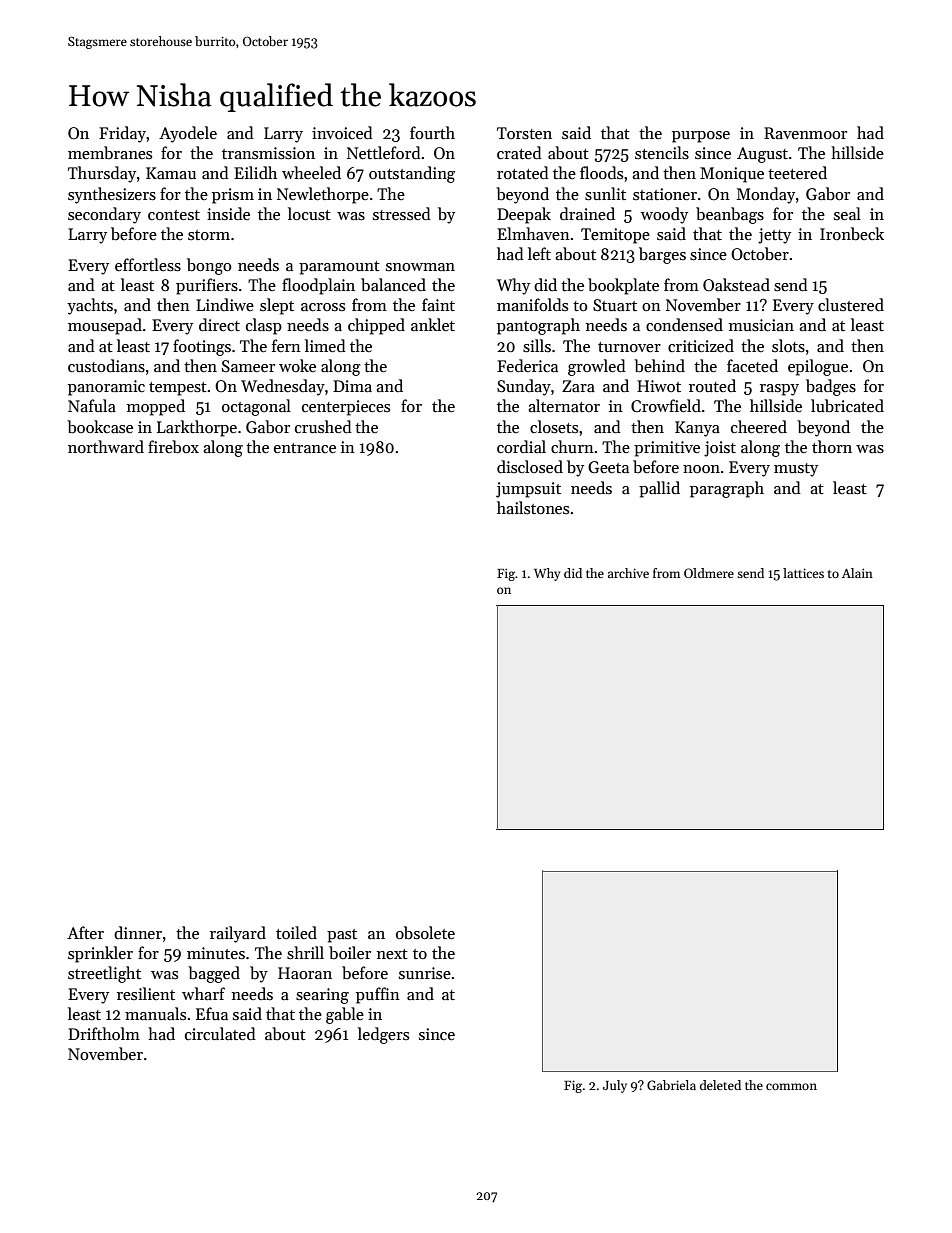 This image has width=952, height=1233. Describe the element at coordinates (342, 936) in the image. I see `past` at that location.
